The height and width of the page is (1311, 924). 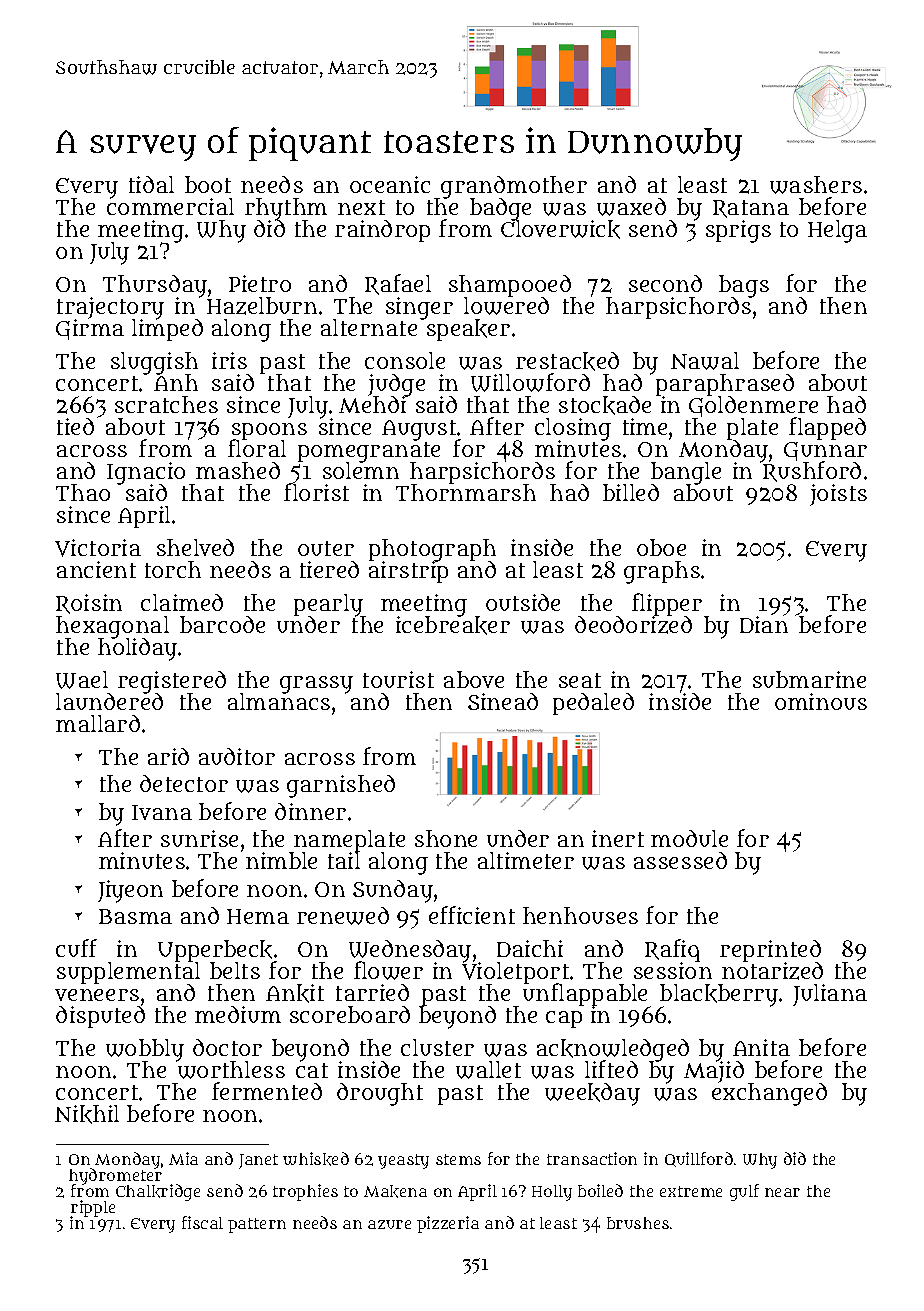 I want to click on Cloverwick, so click(x=560, y=229).
